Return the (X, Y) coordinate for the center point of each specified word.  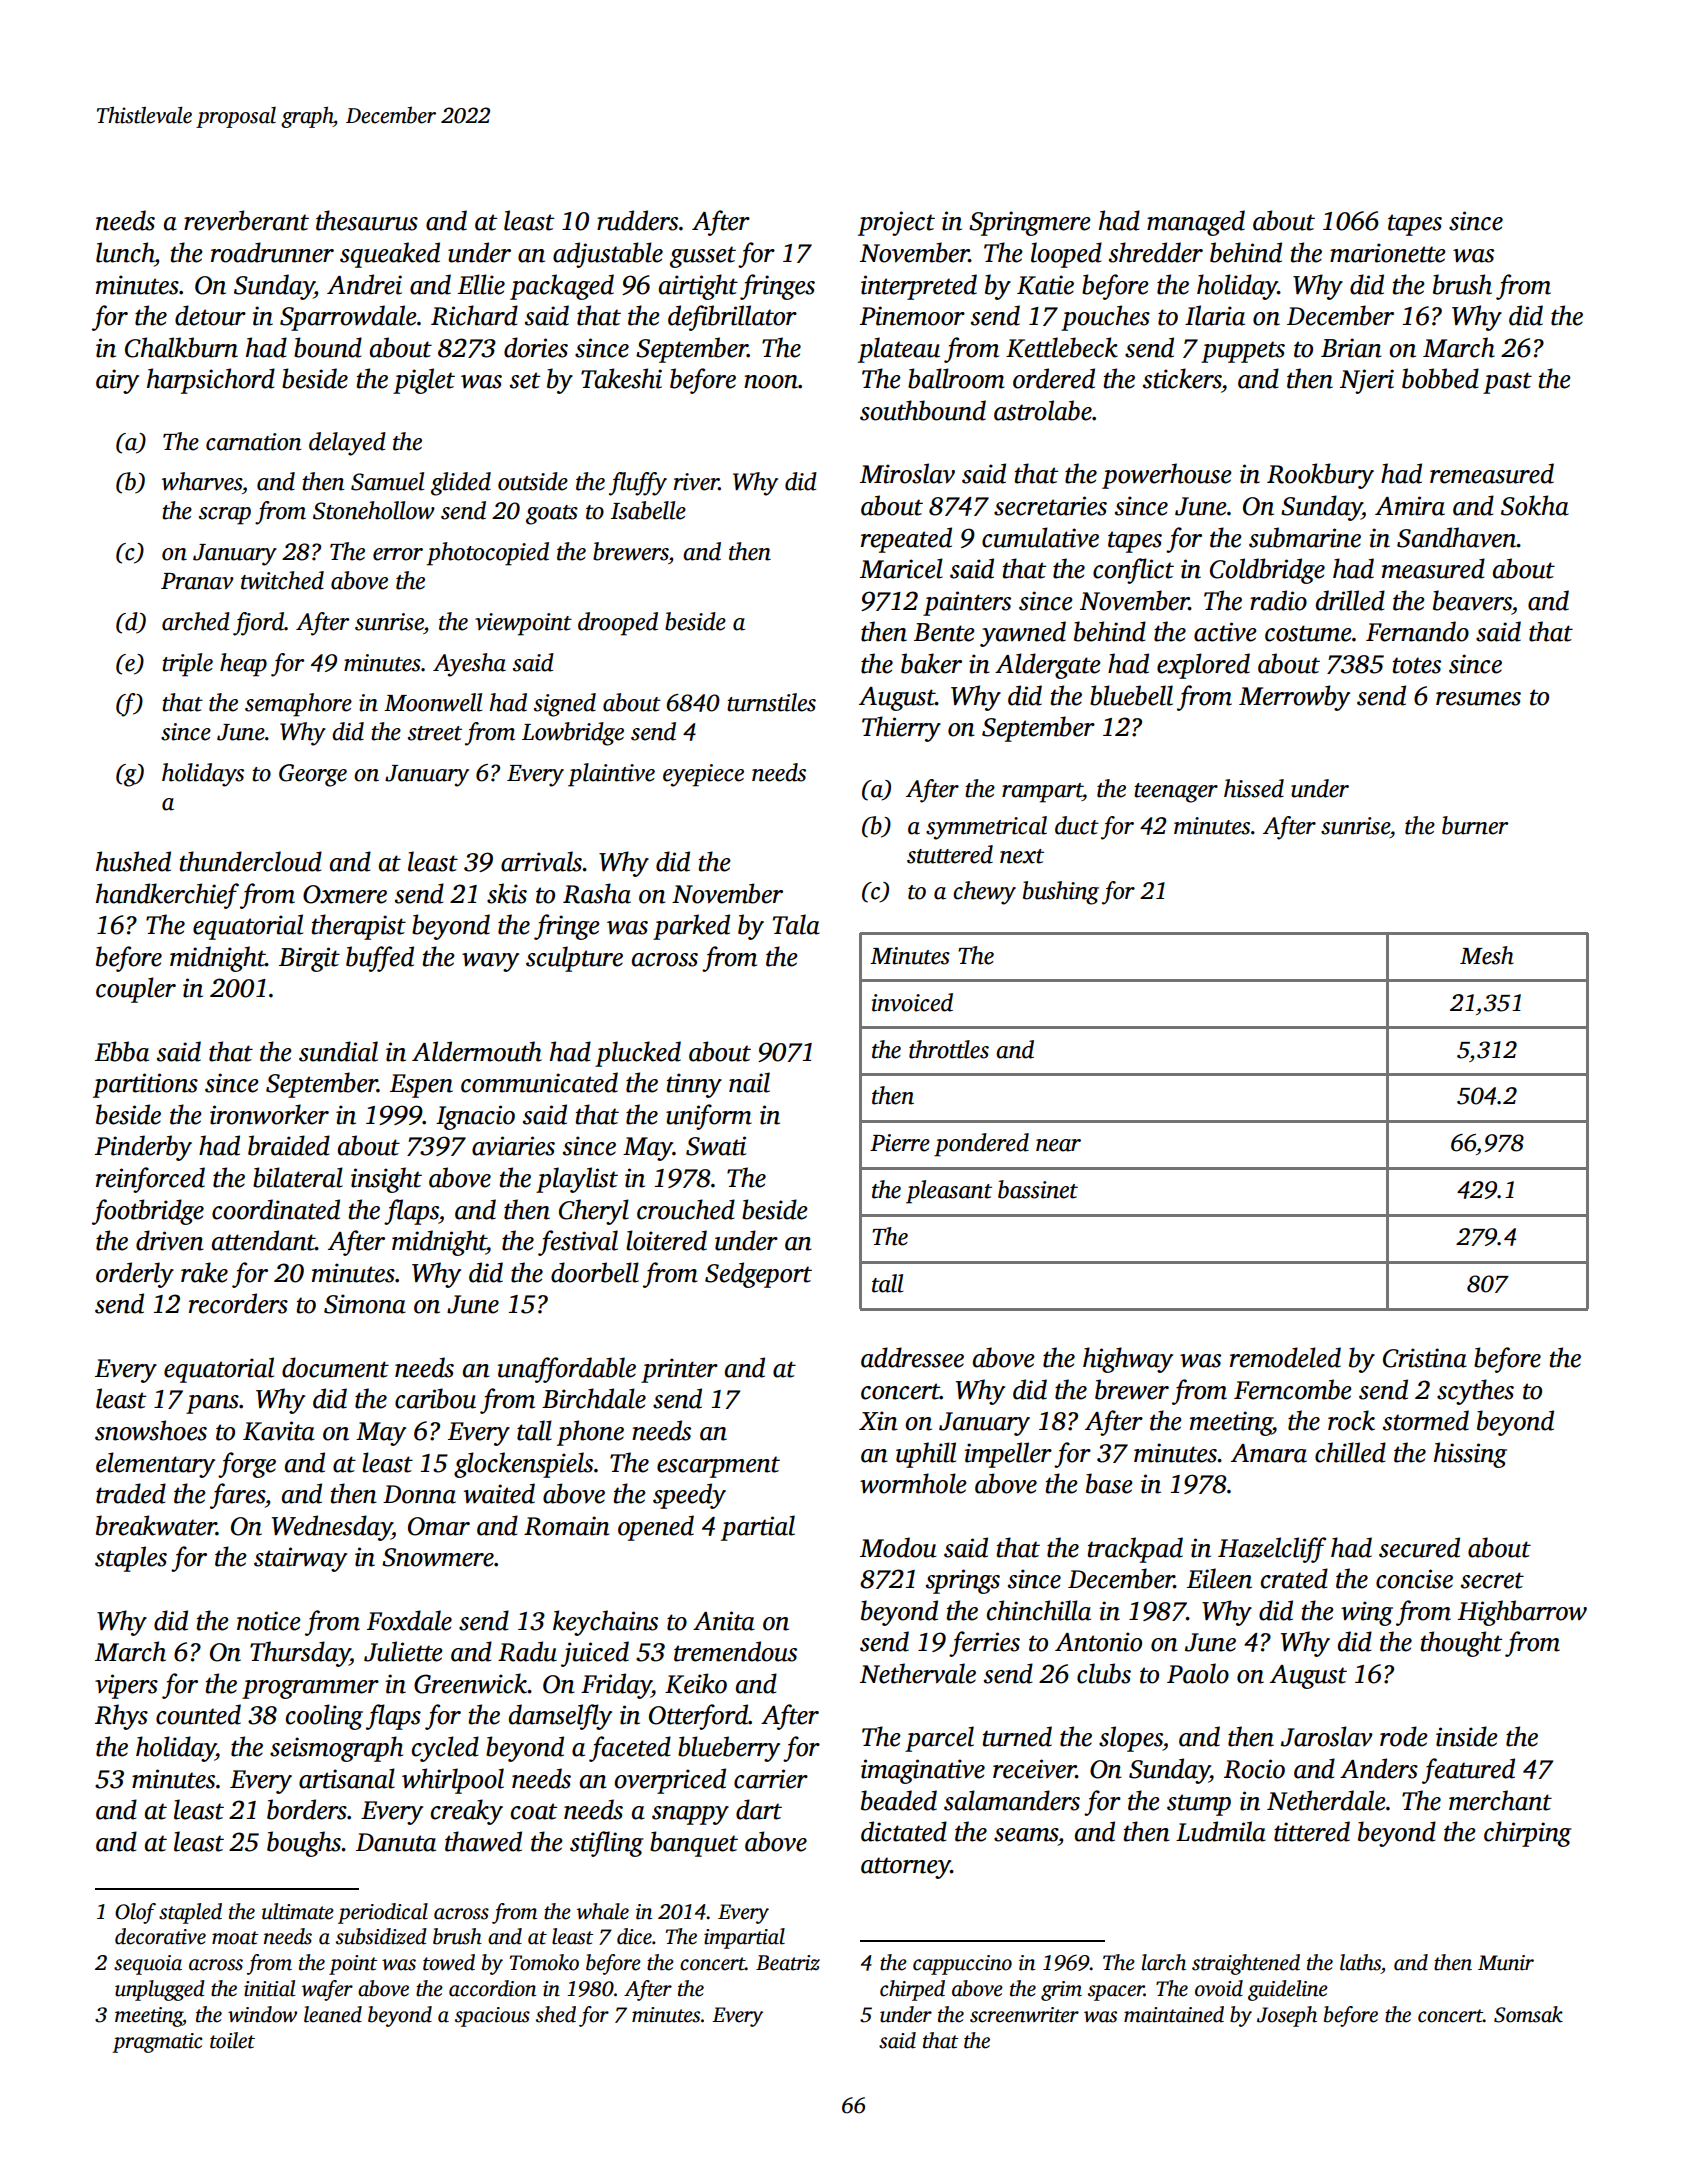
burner (1475, 825)
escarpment (718, 1467)
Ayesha (469, 665)
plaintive (611, 775)
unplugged (160, 1990)
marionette (1388, 253)
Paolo (1198, 1673)
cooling (324, 1717)
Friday (616, 1686)
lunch (125, 252)
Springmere (1030, 223)
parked (691, 927)
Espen (421, 1086)
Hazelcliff (1272, 1550)
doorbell (595, 1272)
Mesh (1487, 955)
